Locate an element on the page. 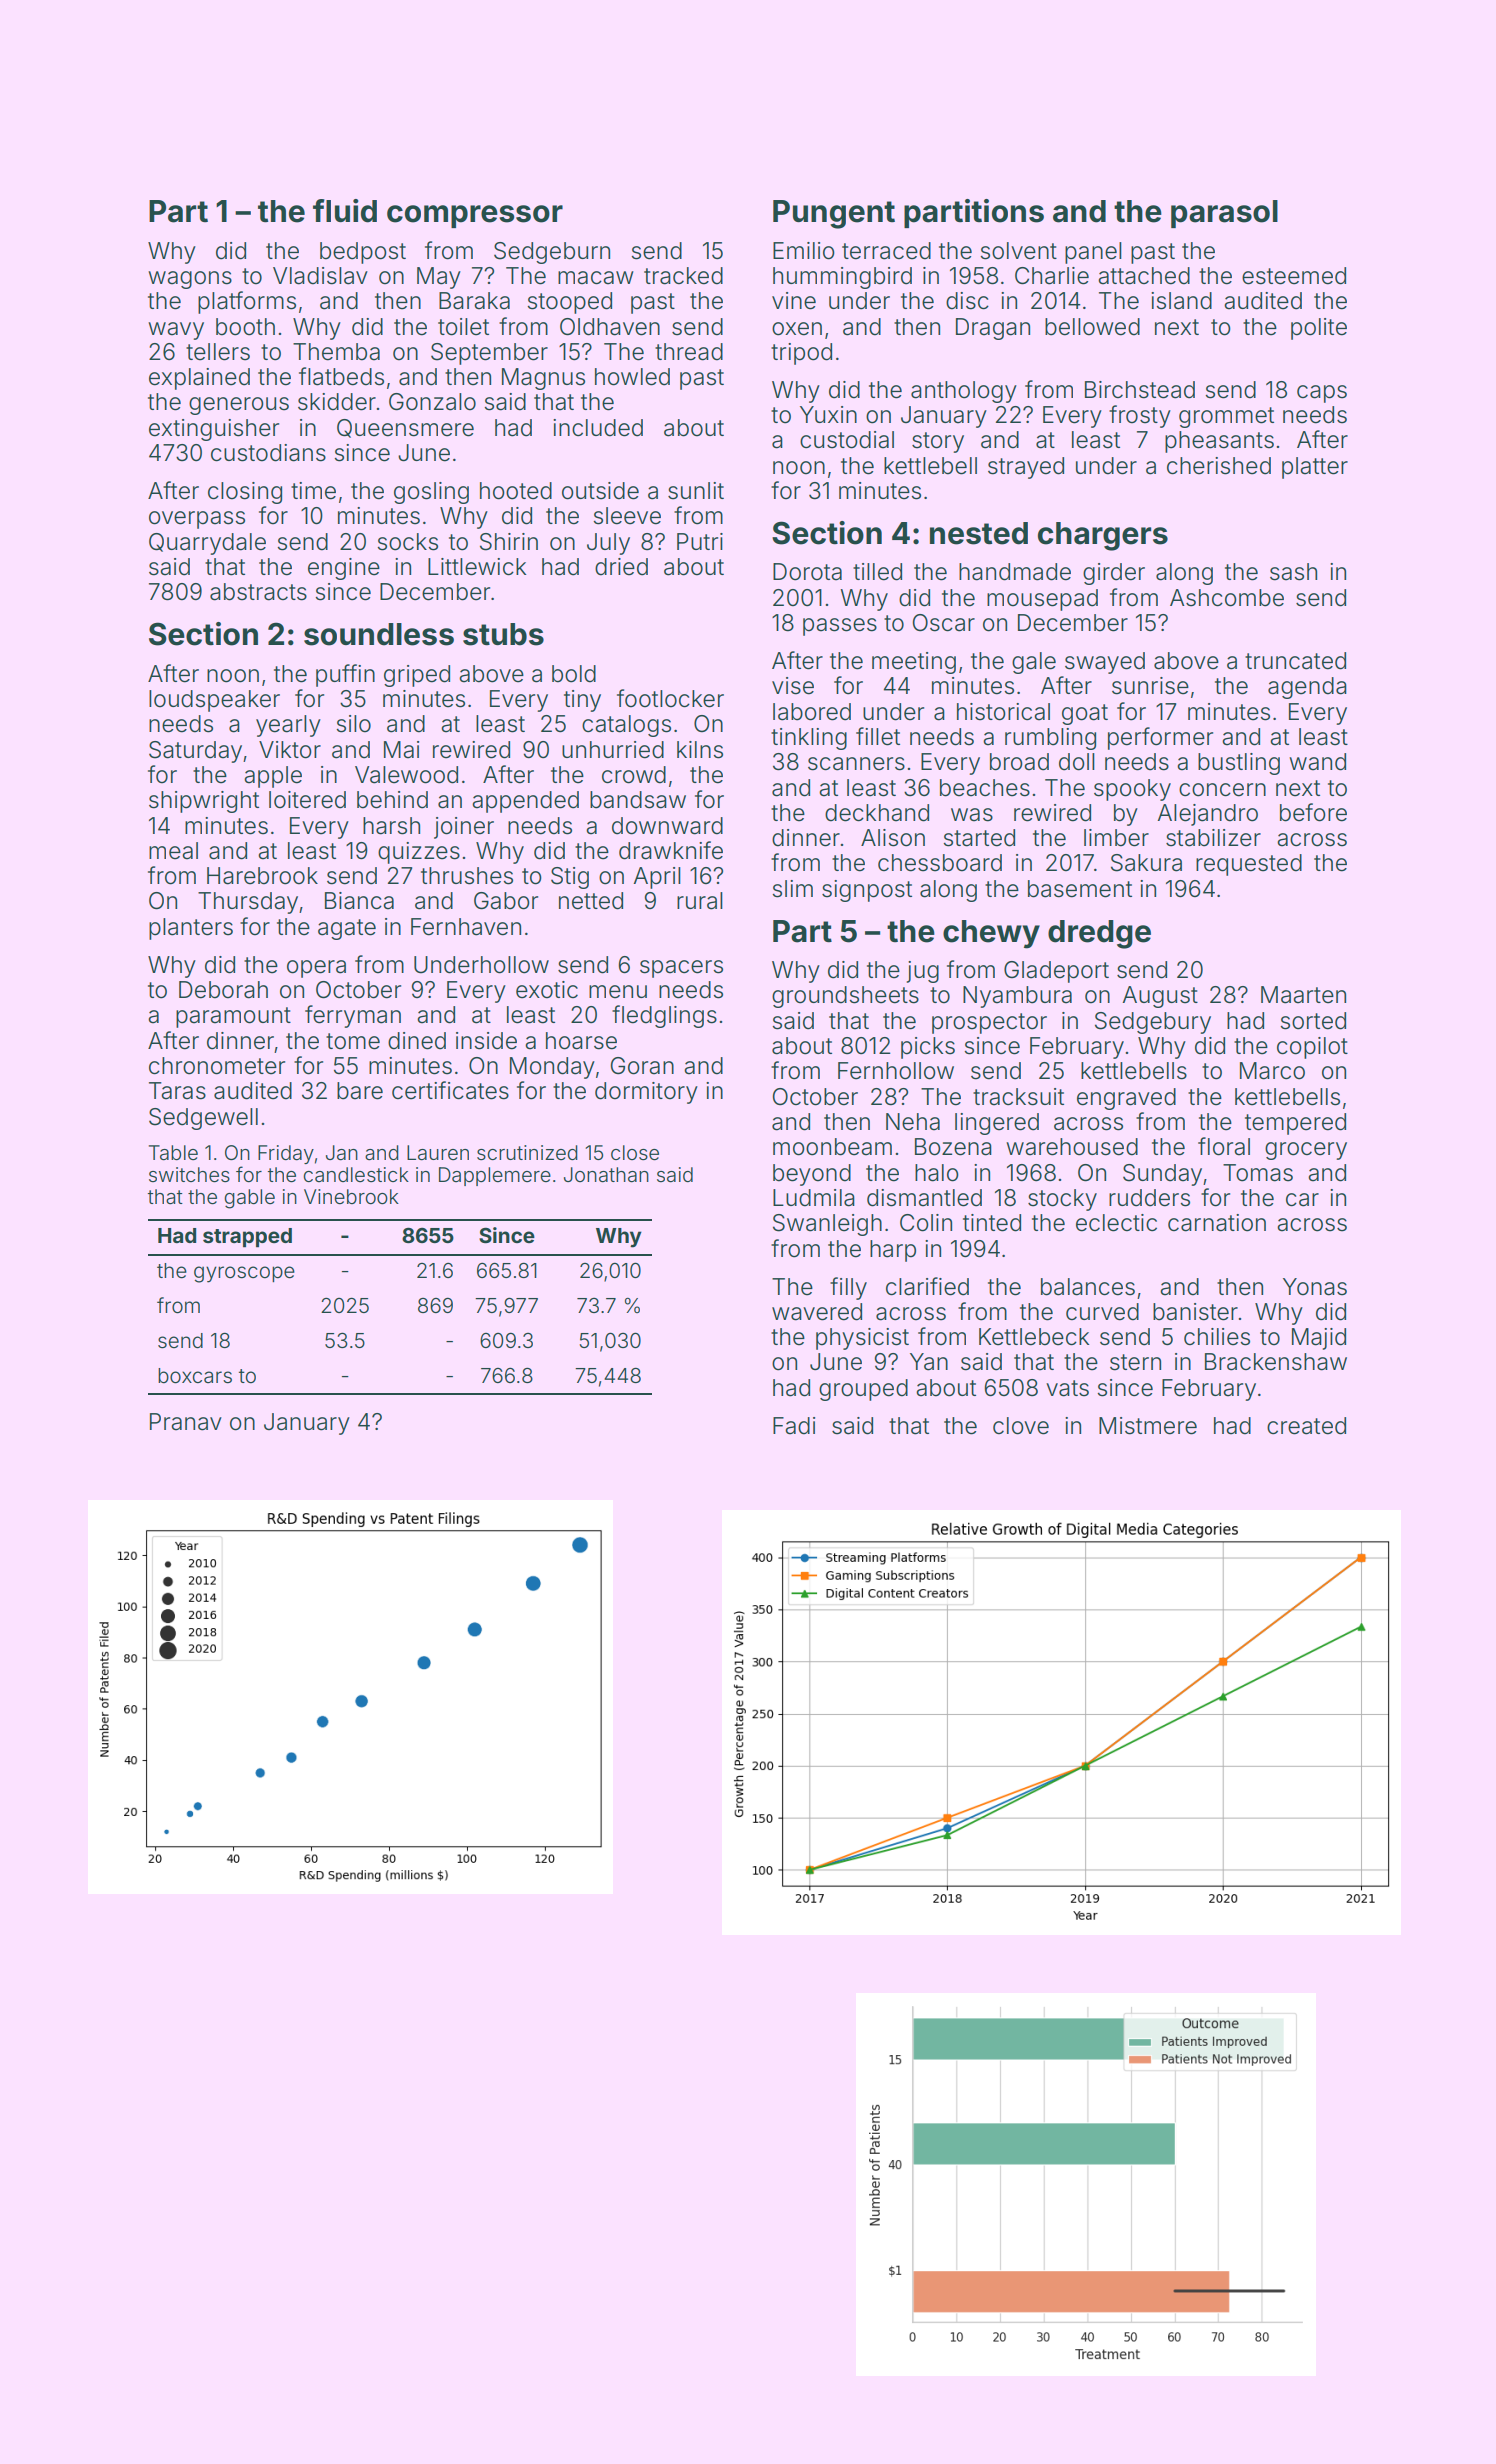  boxcars is located at coordinates (195, 1376).
